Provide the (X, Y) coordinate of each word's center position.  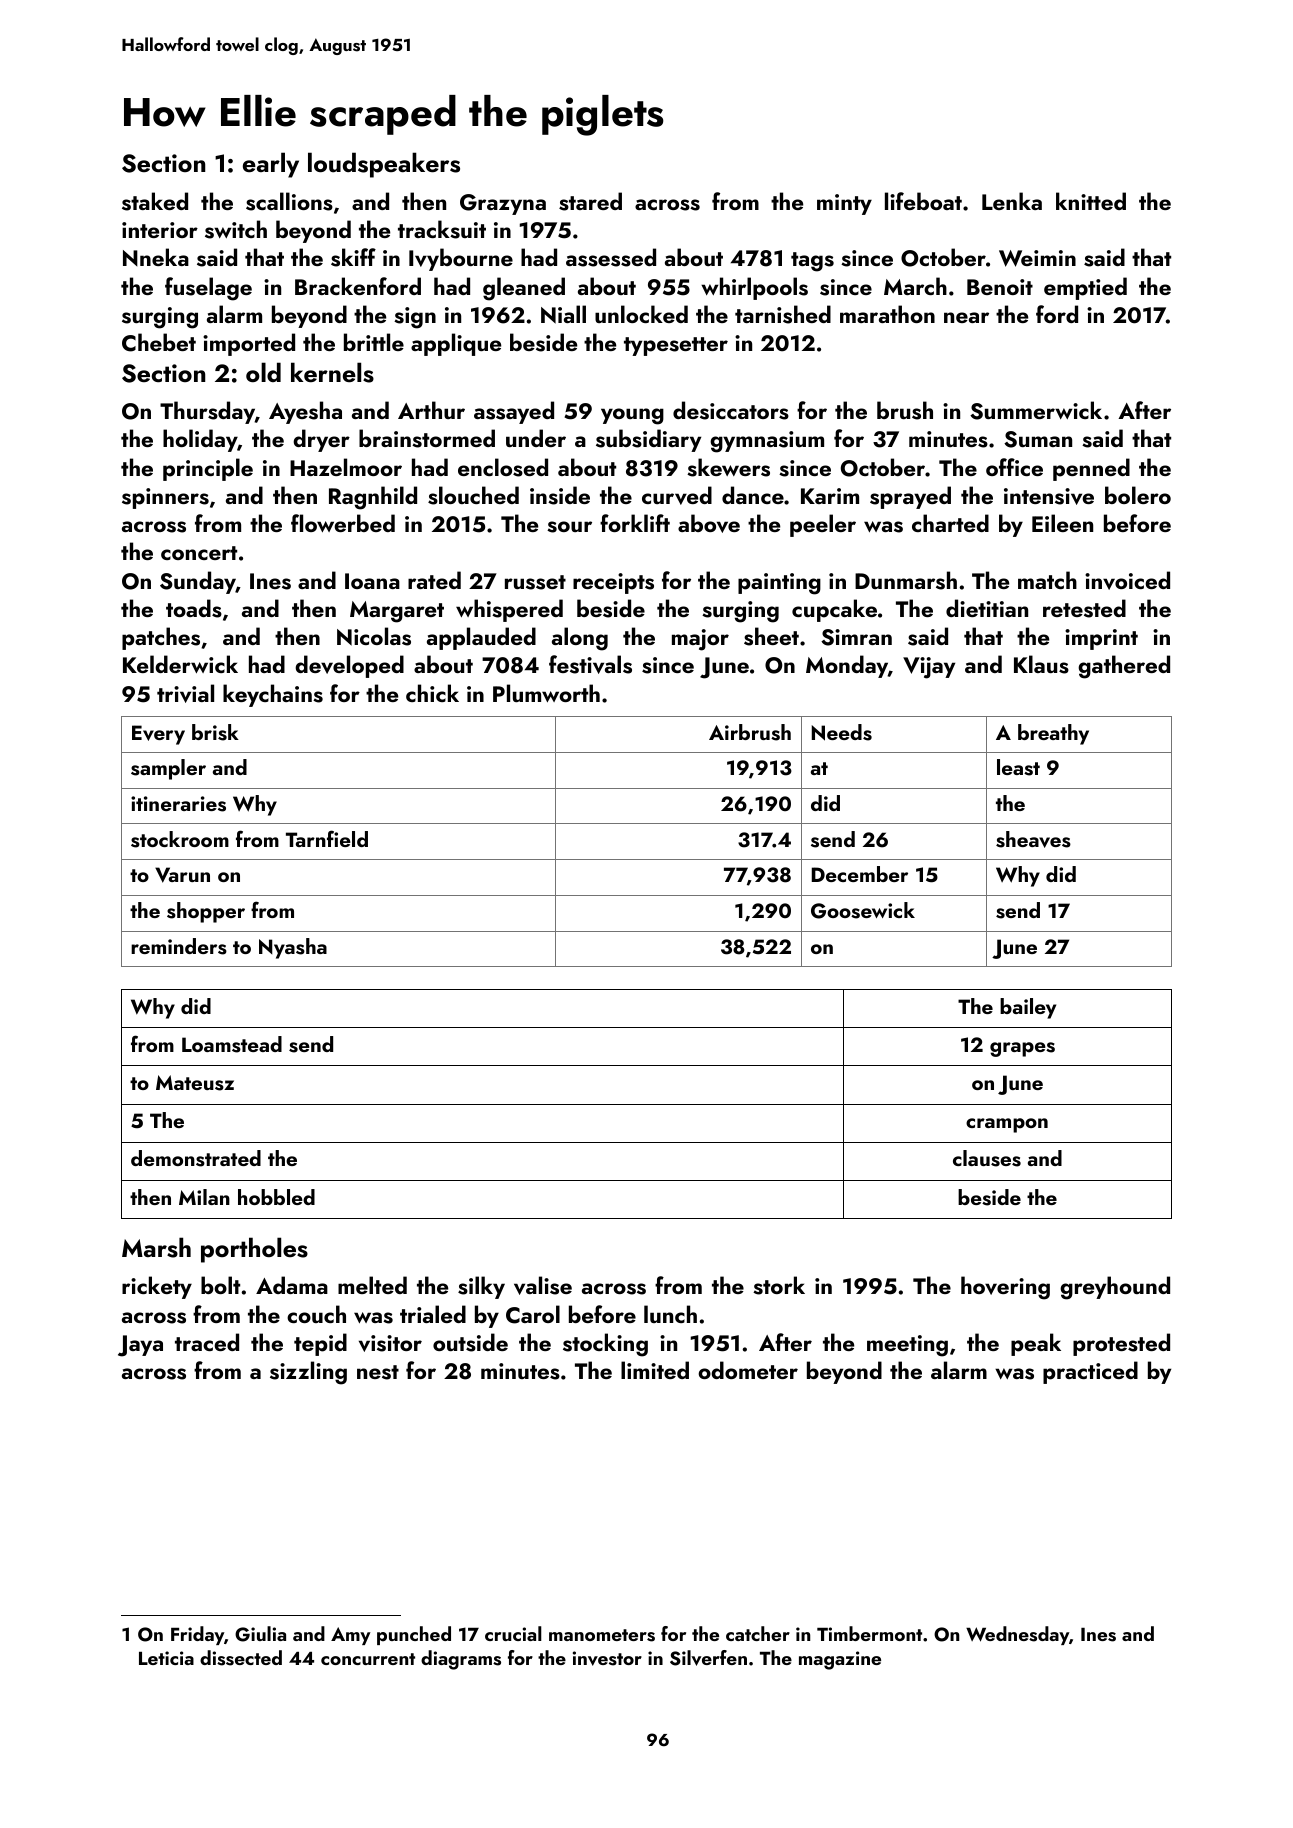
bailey (1028, 1008)
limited (655, 1370)
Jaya (140, 1346)
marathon (887, 314)
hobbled (276, 1197)
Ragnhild (373, 498)
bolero (1138, 495)
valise (543, 1285)
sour (569, 527)
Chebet (159, 342)
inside (560, 495)
